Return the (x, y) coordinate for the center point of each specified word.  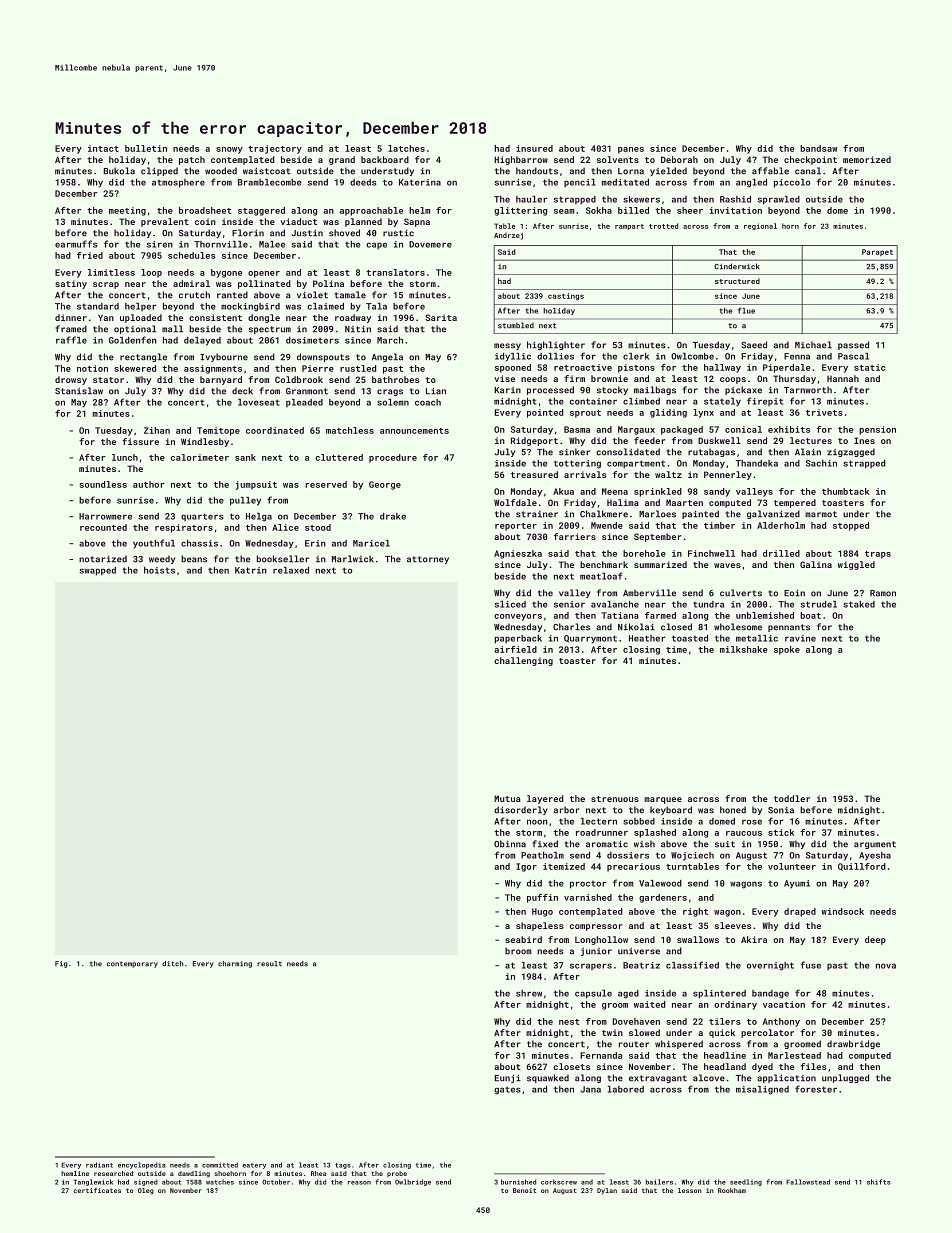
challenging (523, 661)
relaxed (291, 570)
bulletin (146, 148)
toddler (792, 798)
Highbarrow (521, 160)
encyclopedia (142, 1165)
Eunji (508, 1078)
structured (737, 281)
